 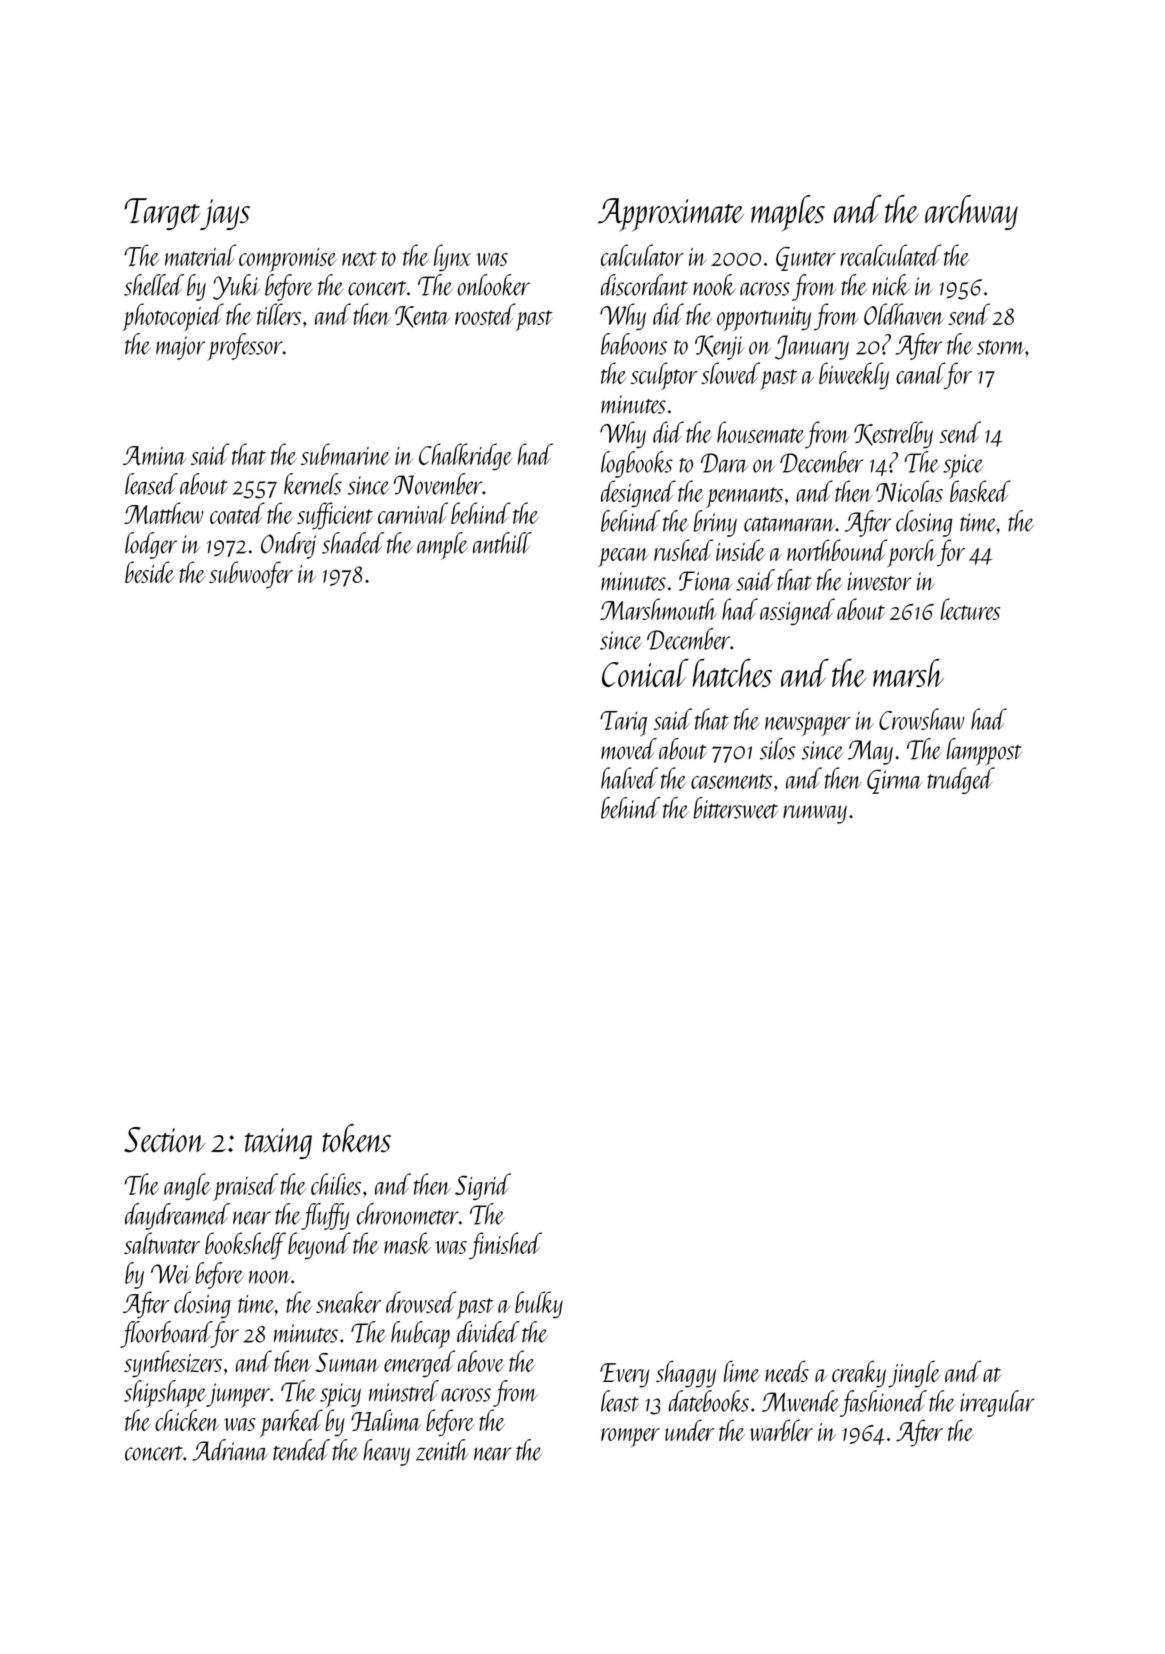 I want to click on trudged, so click(x=961, y=780).
